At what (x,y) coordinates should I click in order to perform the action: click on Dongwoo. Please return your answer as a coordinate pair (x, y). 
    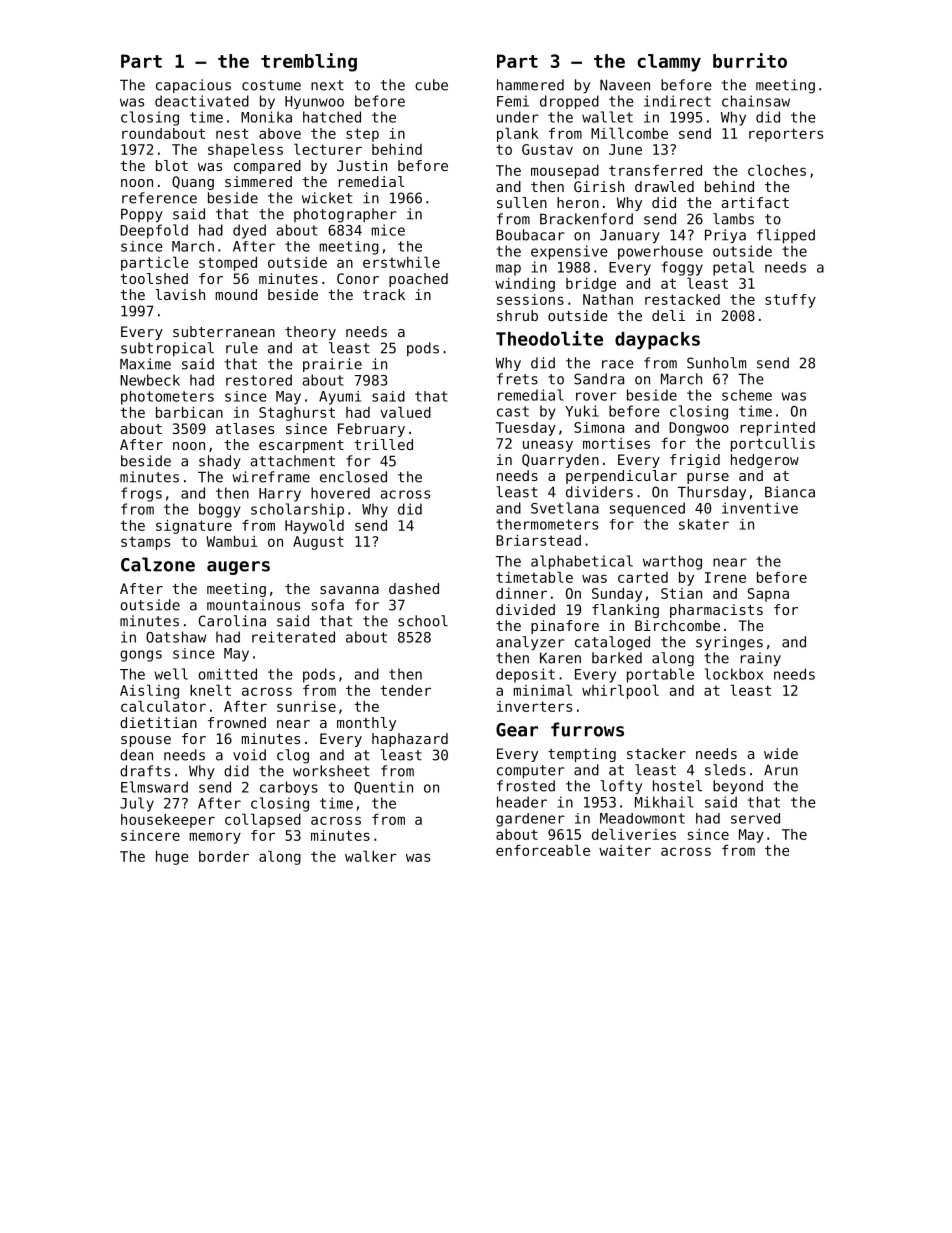
    Looking at the image, I should click on (699, 429).
